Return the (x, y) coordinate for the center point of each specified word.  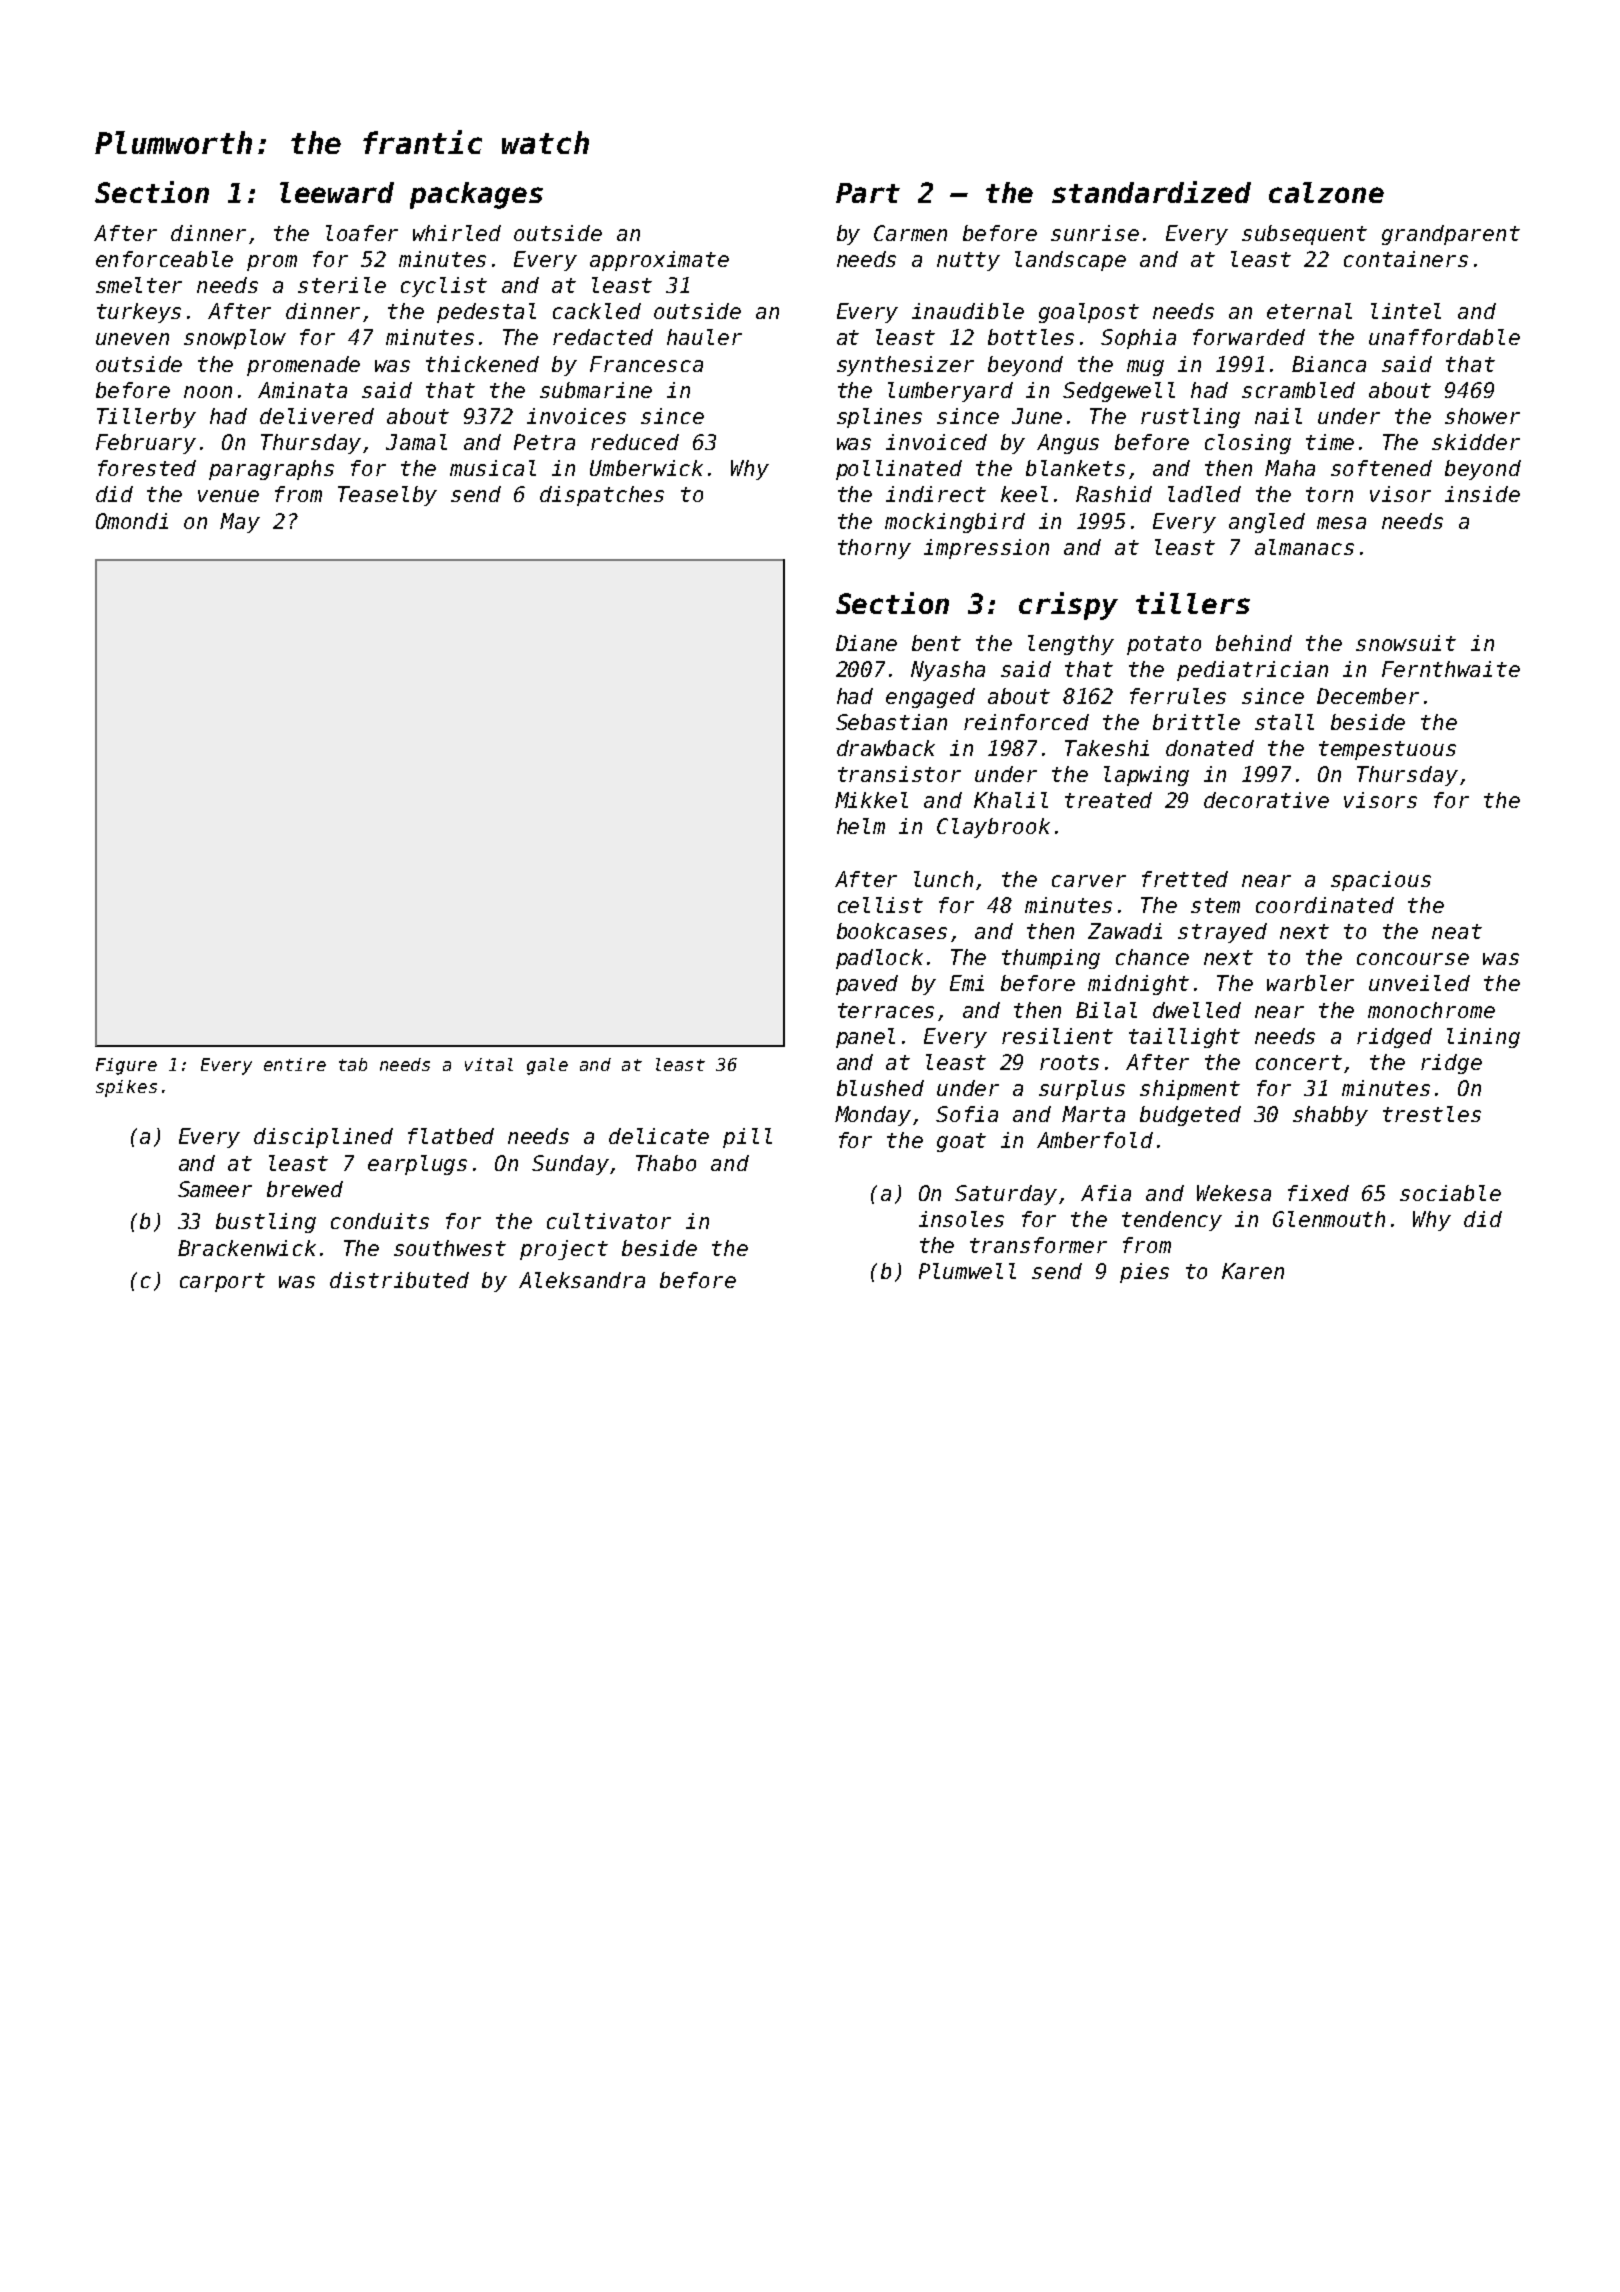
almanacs (1304, 547)
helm (861, 826)
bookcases (892, 931)
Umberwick (646, 468)
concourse (1413, 959)
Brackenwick (247, 1248)
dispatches (602, 496)
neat (1457, 931)
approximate (659, 261)
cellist (880, 905)
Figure (126, 1066)
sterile (342, 285)
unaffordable (1444, 337)
